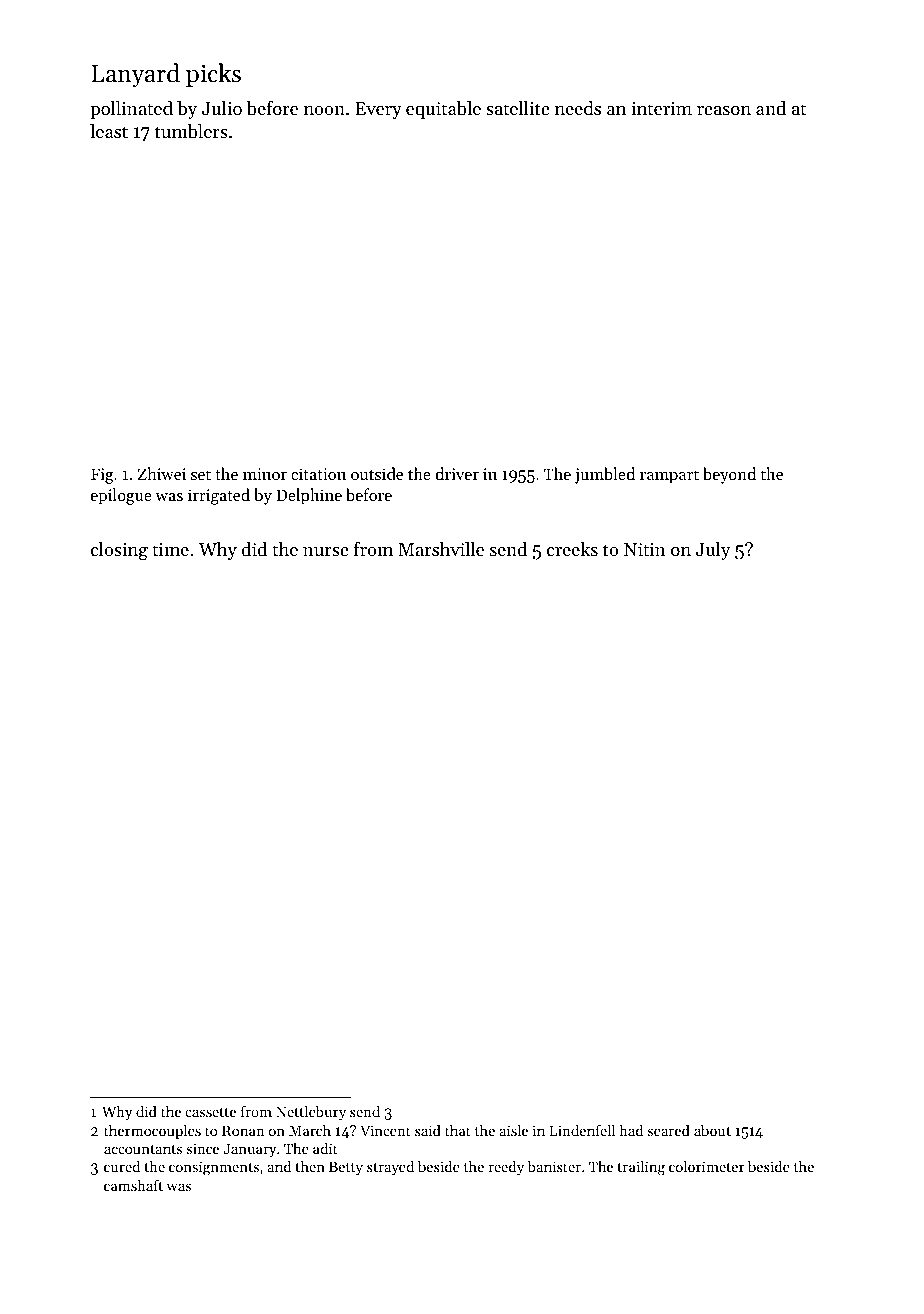  What do you see at coordinates (645, 549) in the document?
I see `Nitin` at bounding box center [645, 549].
